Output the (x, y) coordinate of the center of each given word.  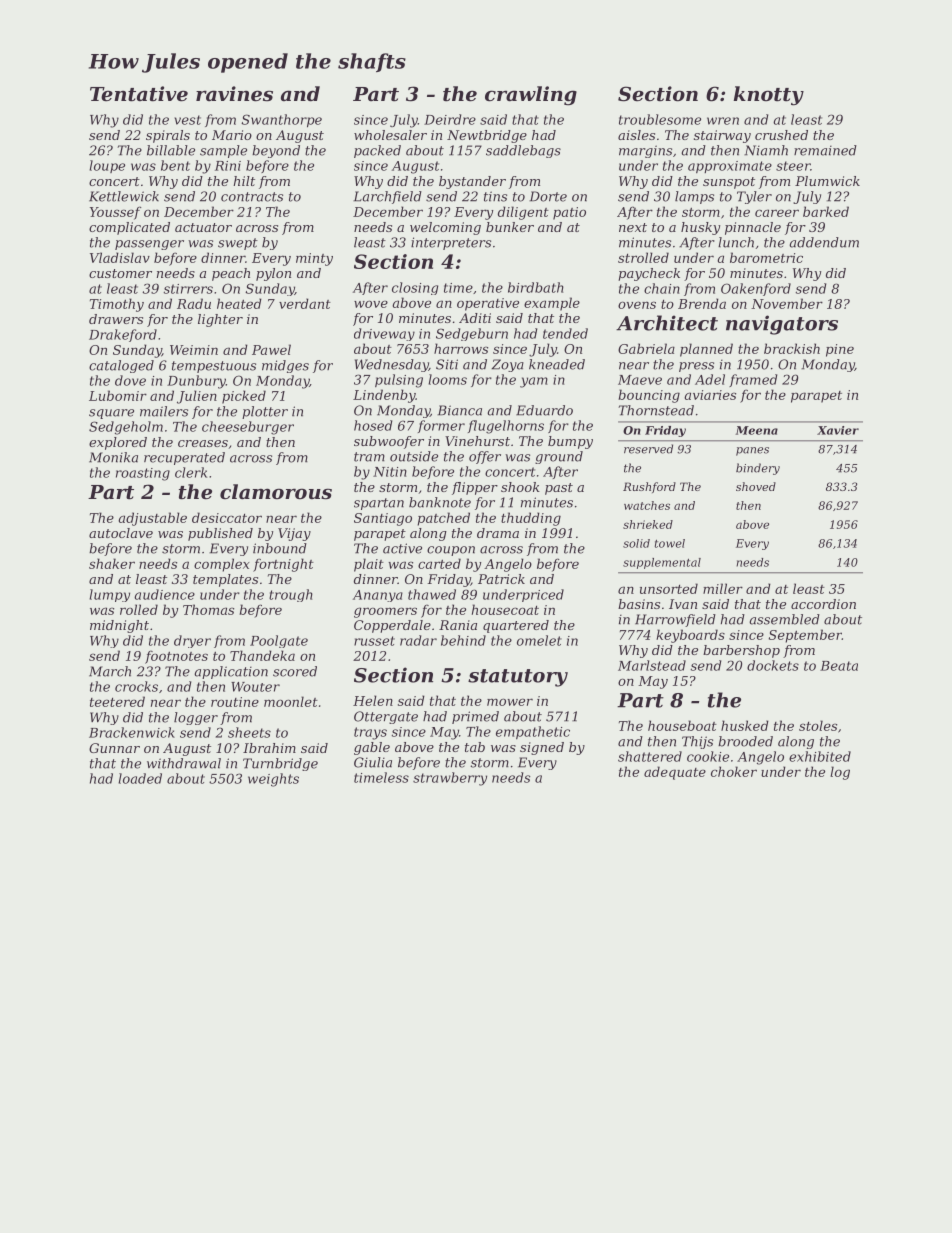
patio (569, 213)
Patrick (501, 579)
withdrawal (184, 763)
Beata (839, 666)
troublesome (660, 119)
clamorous (276, 492)
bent (175, 165)
